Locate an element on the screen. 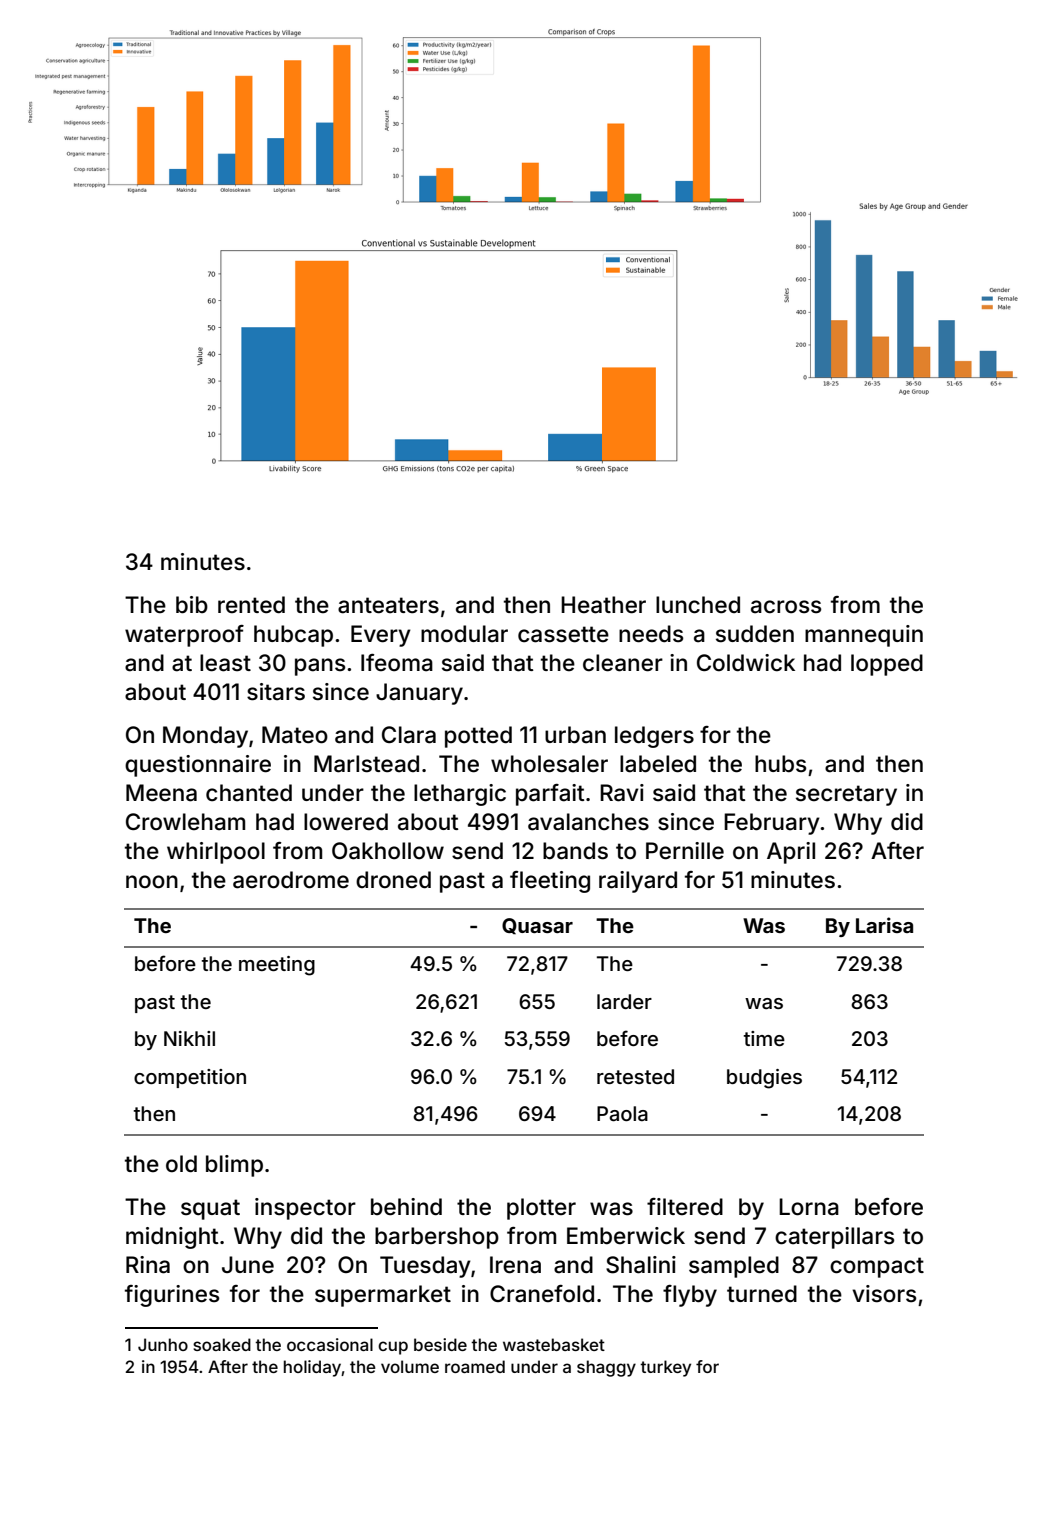  Nikhil is located at coordinates (189, 1038).
